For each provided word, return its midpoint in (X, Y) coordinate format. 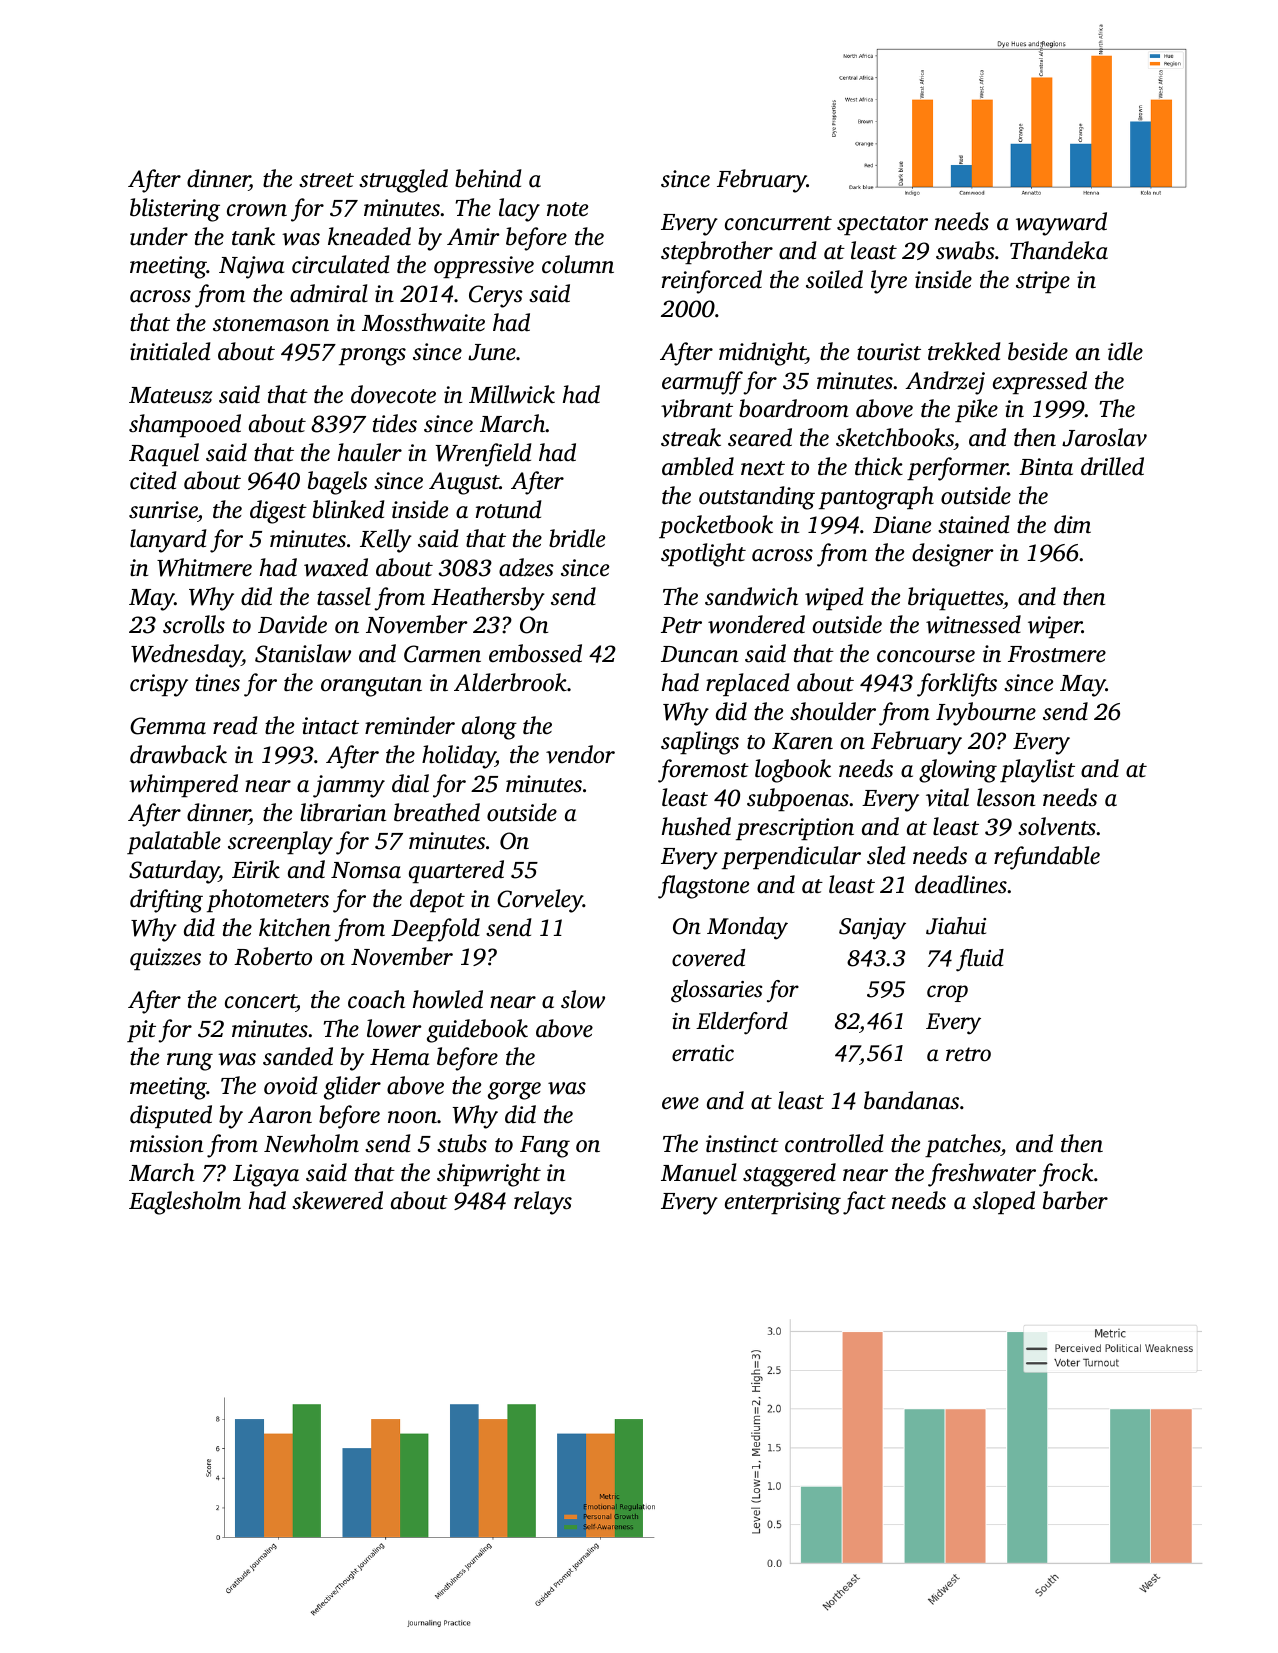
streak (691, 437)
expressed (1040, 382)
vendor (580, 754)
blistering (175, 210)
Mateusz (170, 395)
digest (278, 512)
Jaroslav (1104, 437)
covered (708, 958)
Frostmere (1057, 654)
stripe (1043, 282)
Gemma (168, 726)
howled (448, 999)
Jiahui (956, 926)
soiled (834, 279)
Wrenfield (484, 455)
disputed (171, 1116)
